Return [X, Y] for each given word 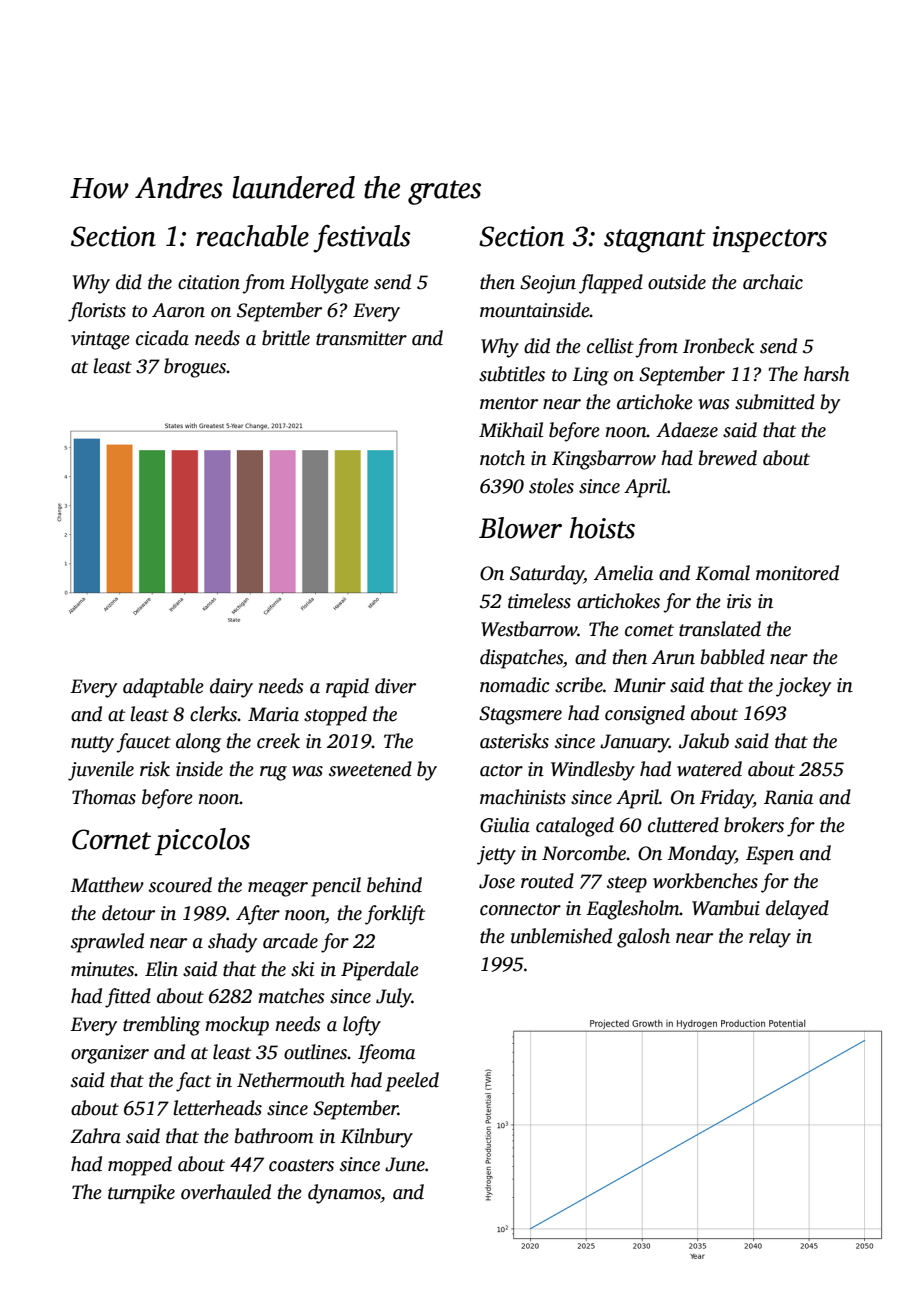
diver [395, 686]
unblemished [561, 936]
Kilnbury [376, 1138]
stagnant [655, 241]
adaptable [163, 688]
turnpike [141, 1194]
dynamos [344, 1194]
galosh [643, 938]
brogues [195, 368]
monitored [797, 573]
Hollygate [329, 284]
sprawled [107, 943]
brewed [728, 458]
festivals [362, 238]
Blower [520, 528]
